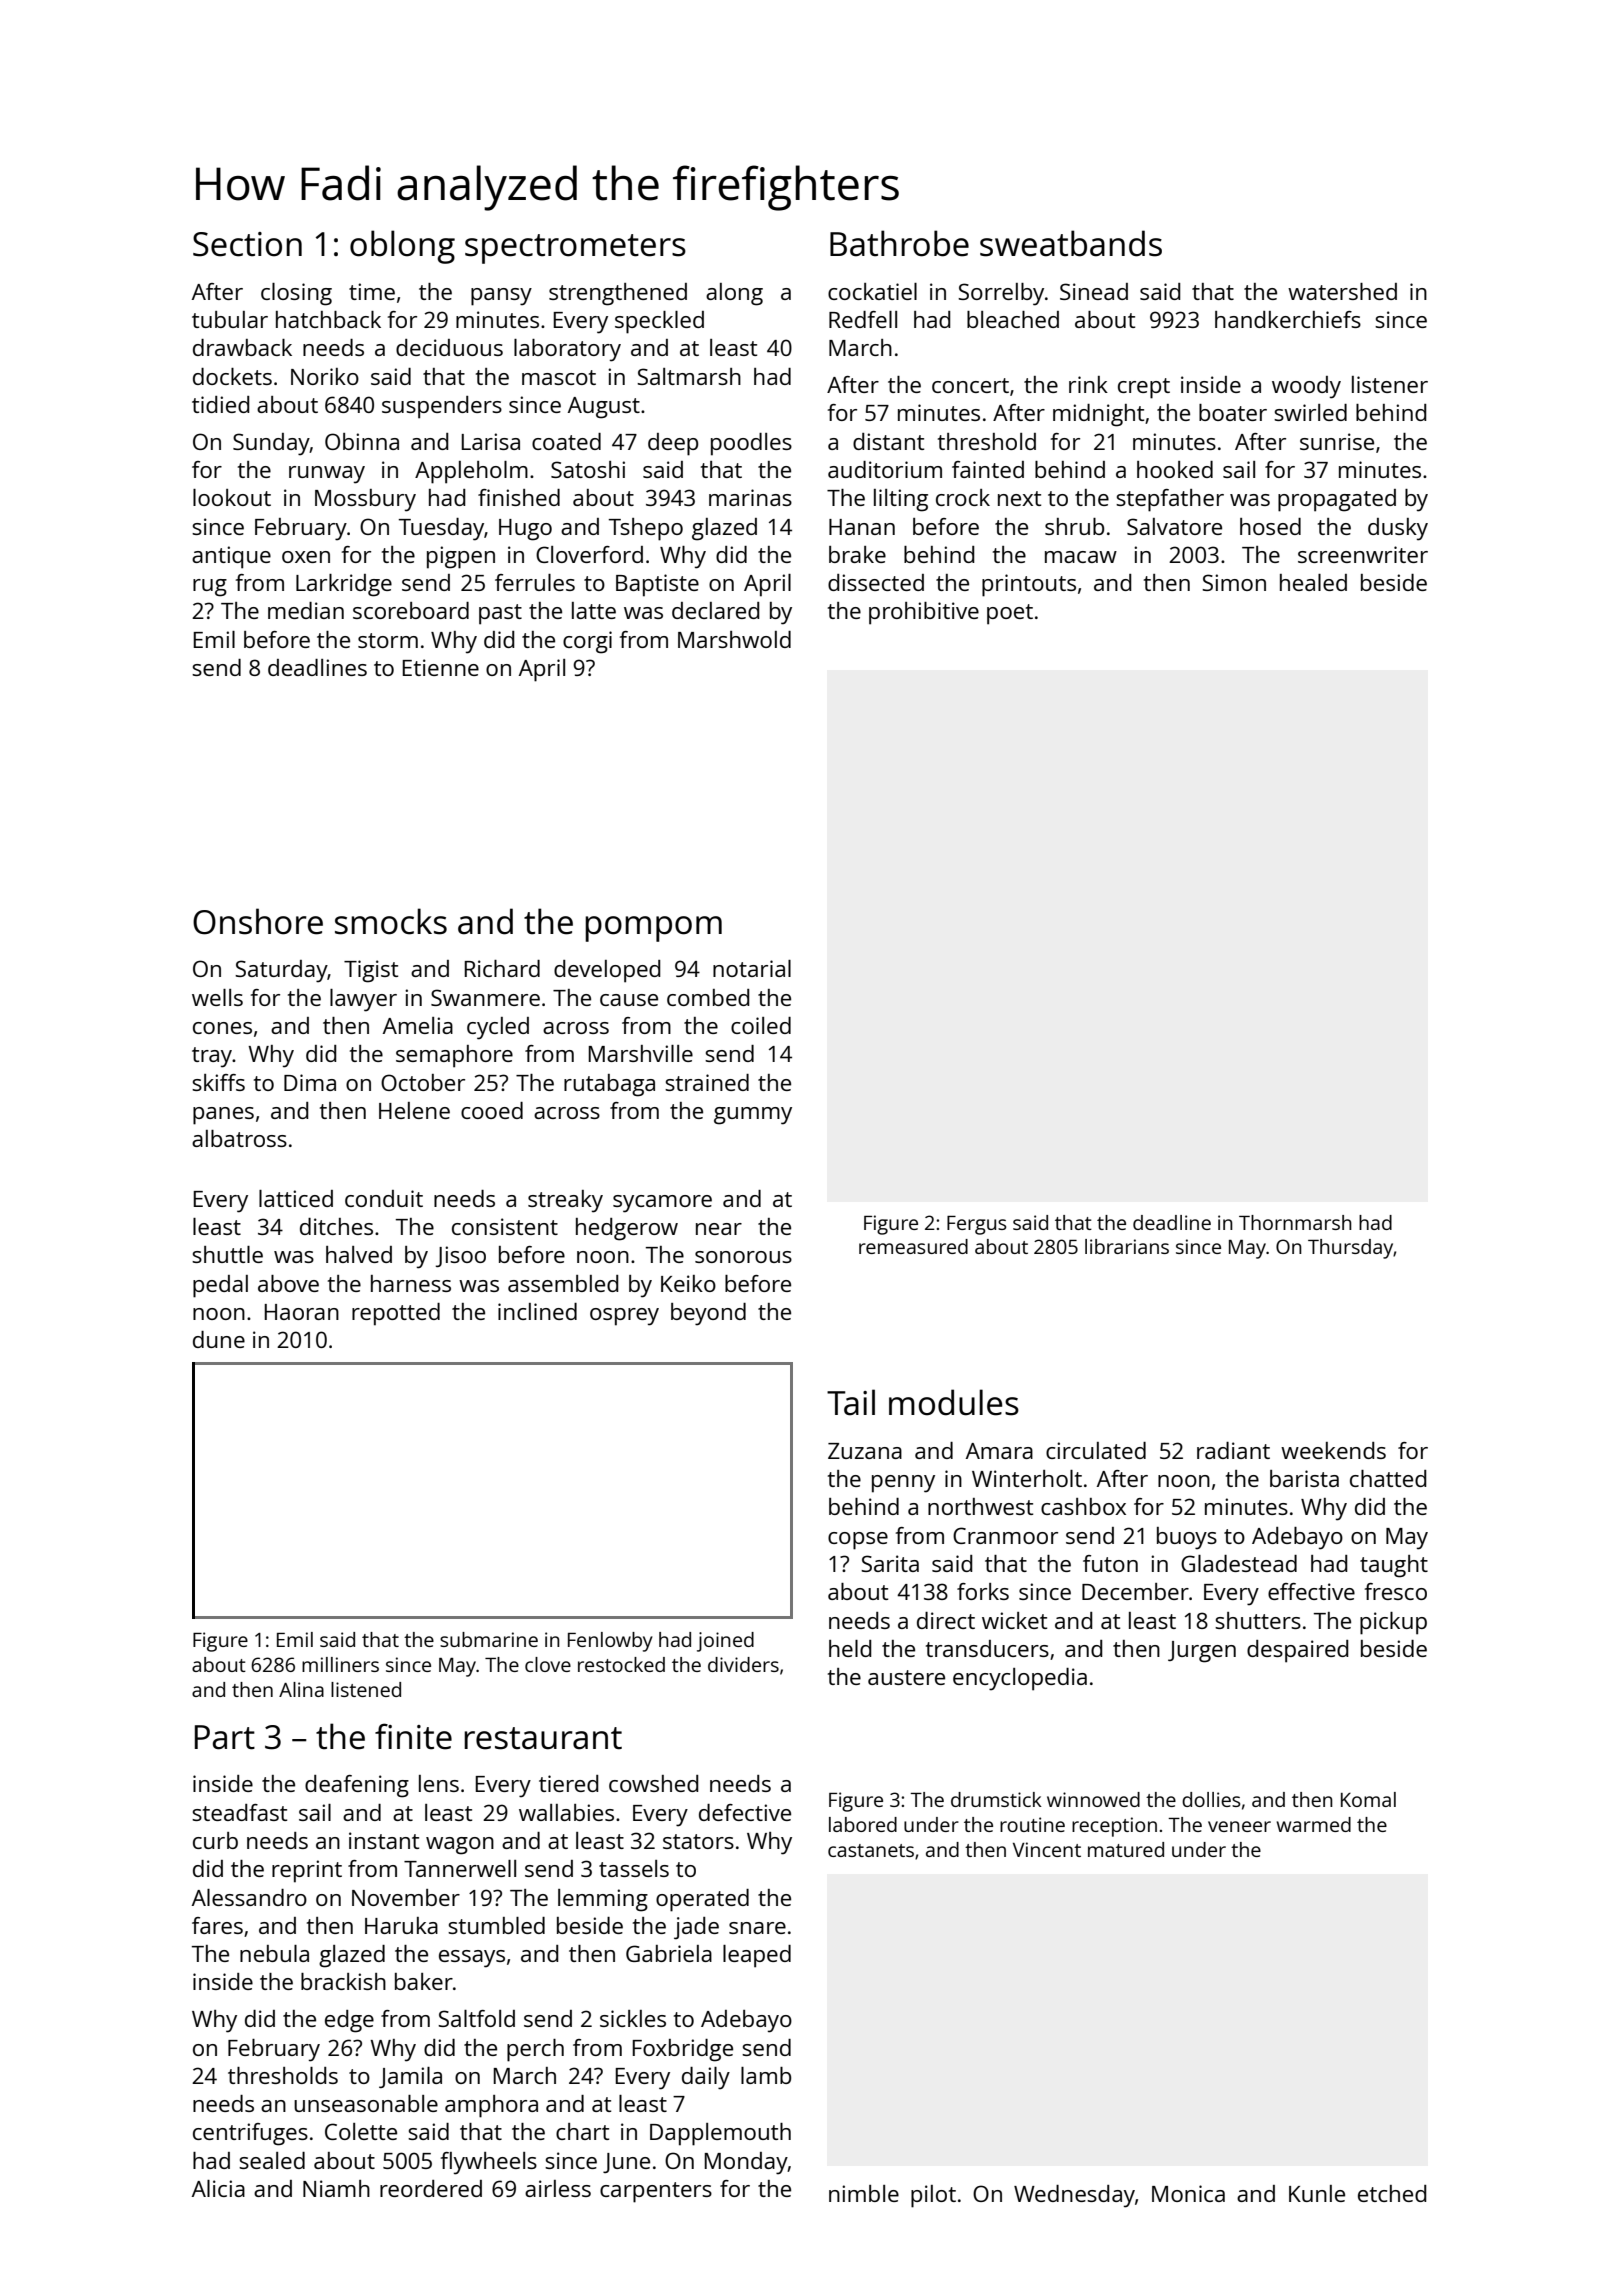 This screenshot has height=2292, width=1620. Describe the element at coordinates (752, 968) in the screenshot. I see `notarial` at that location.
